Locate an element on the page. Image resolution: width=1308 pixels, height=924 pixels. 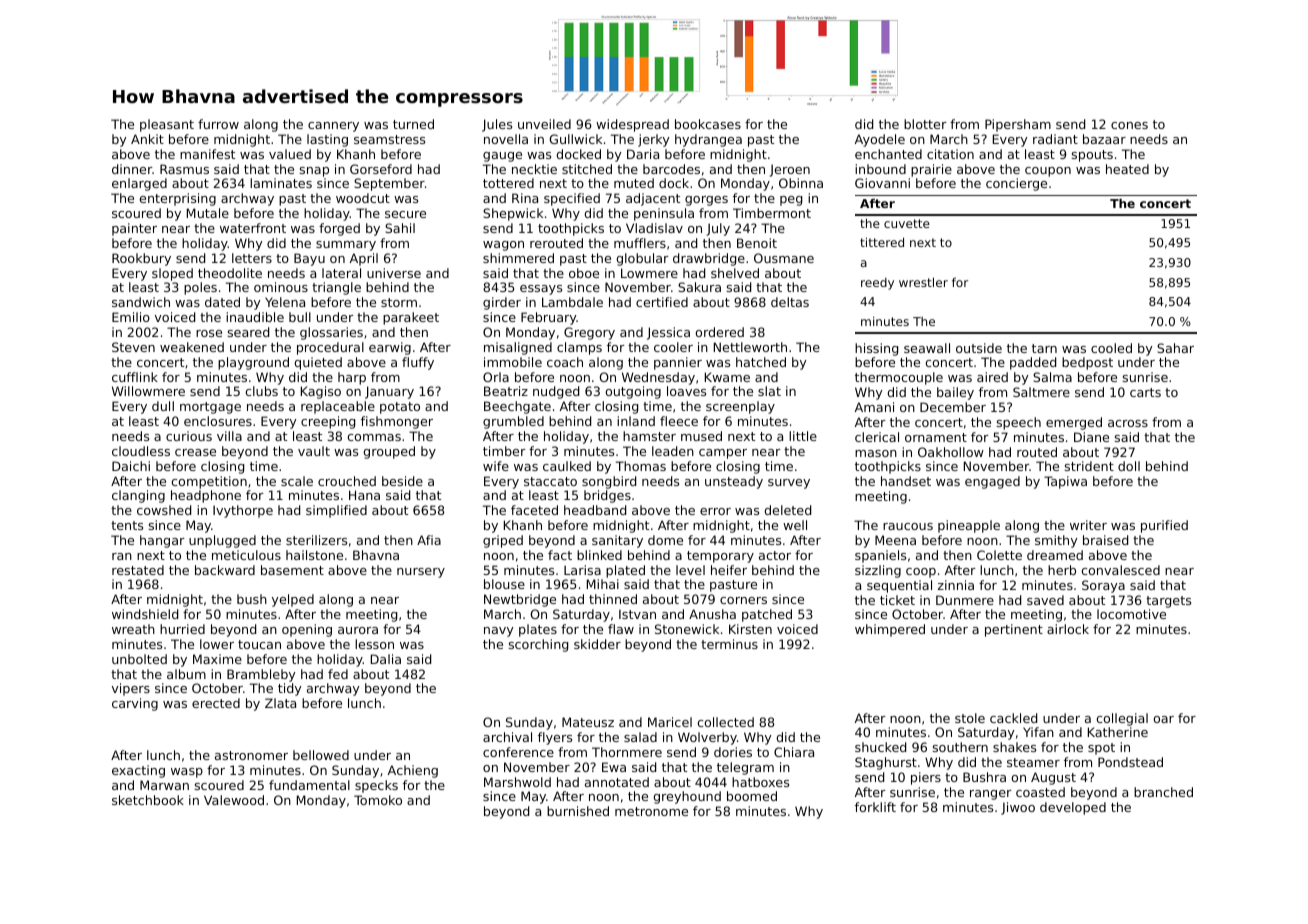
Giovanni is located at coordinates (882, 183).
